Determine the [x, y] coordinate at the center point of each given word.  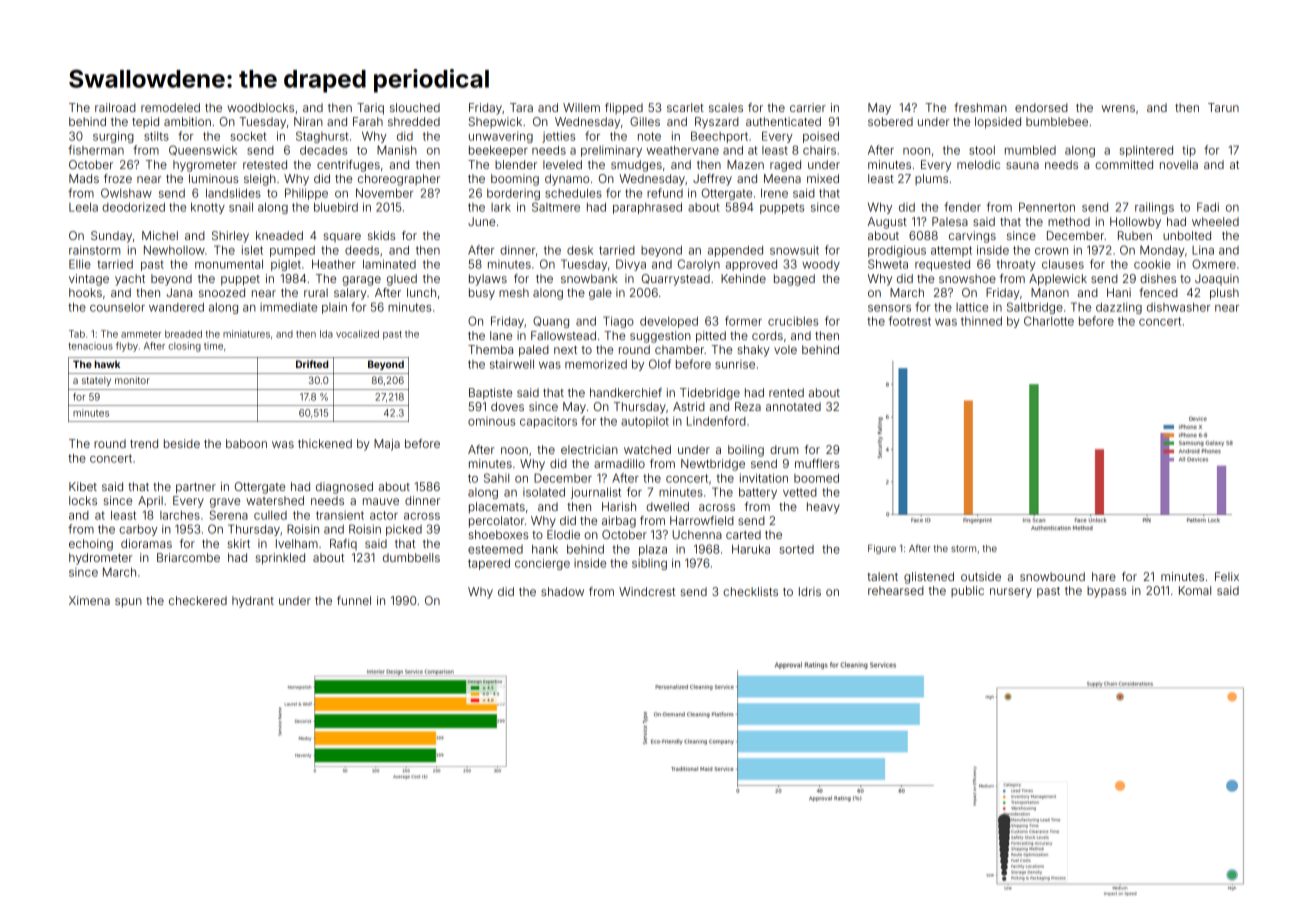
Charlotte [1049, 321]
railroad [115, 107]
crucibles [793, 321]
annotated [793, 406]
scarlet [685, 107]
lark [501, 207]
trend [144, 443]
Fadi [1208, 207]
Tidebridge [710, 394]
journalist [596, 493]
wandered [176, 307]
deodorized [133, 207]
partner [196, 488]
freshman [980, 107]
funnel [354, 600]
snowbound [1052, 576]
